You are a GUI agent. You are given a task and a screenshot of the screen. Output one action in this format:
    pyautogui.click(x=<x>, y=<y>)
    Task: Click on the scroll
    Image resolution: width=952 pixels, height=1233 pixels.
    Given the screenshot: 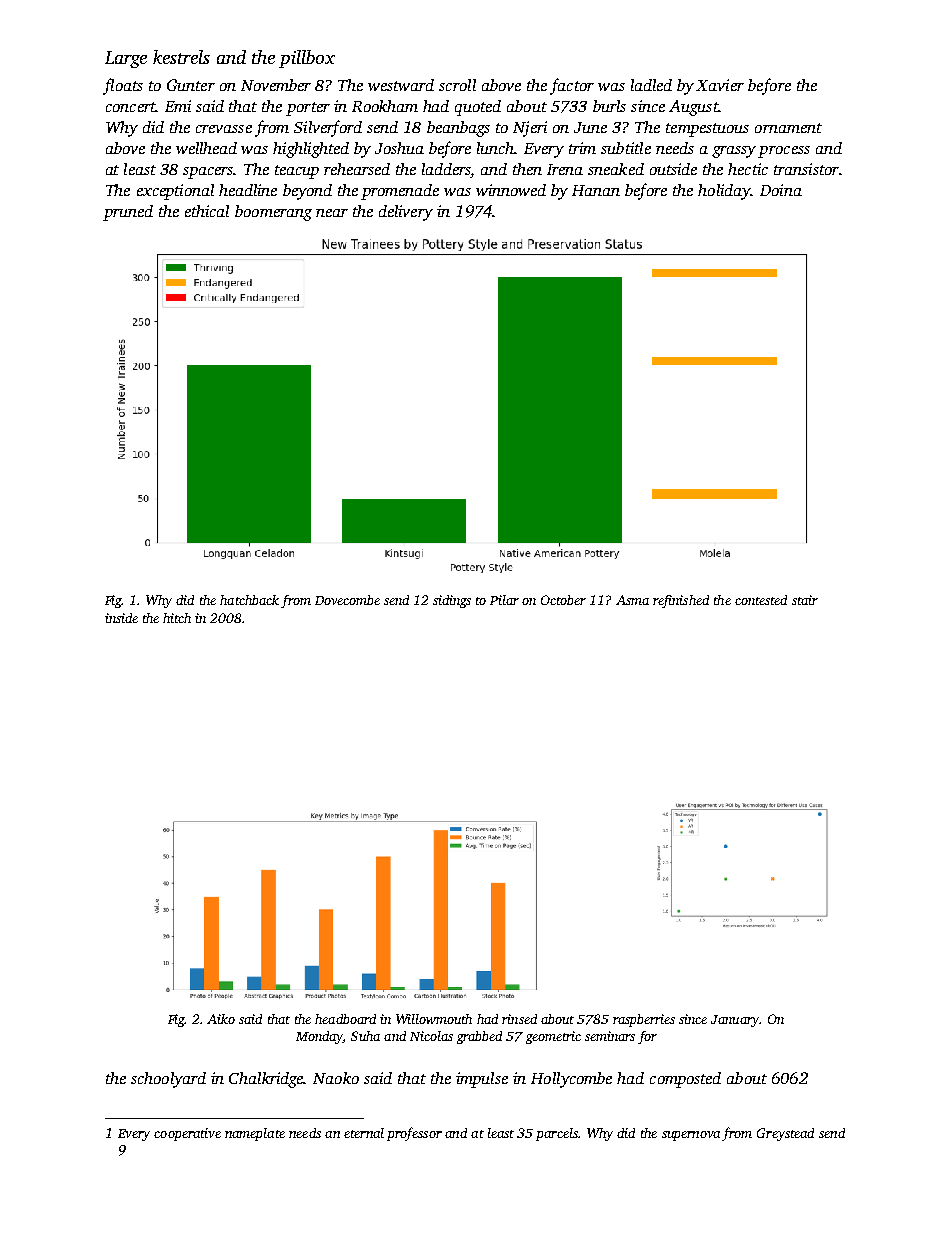 What is the action you would take?
    pyautogui.click(x=457, y=85)
